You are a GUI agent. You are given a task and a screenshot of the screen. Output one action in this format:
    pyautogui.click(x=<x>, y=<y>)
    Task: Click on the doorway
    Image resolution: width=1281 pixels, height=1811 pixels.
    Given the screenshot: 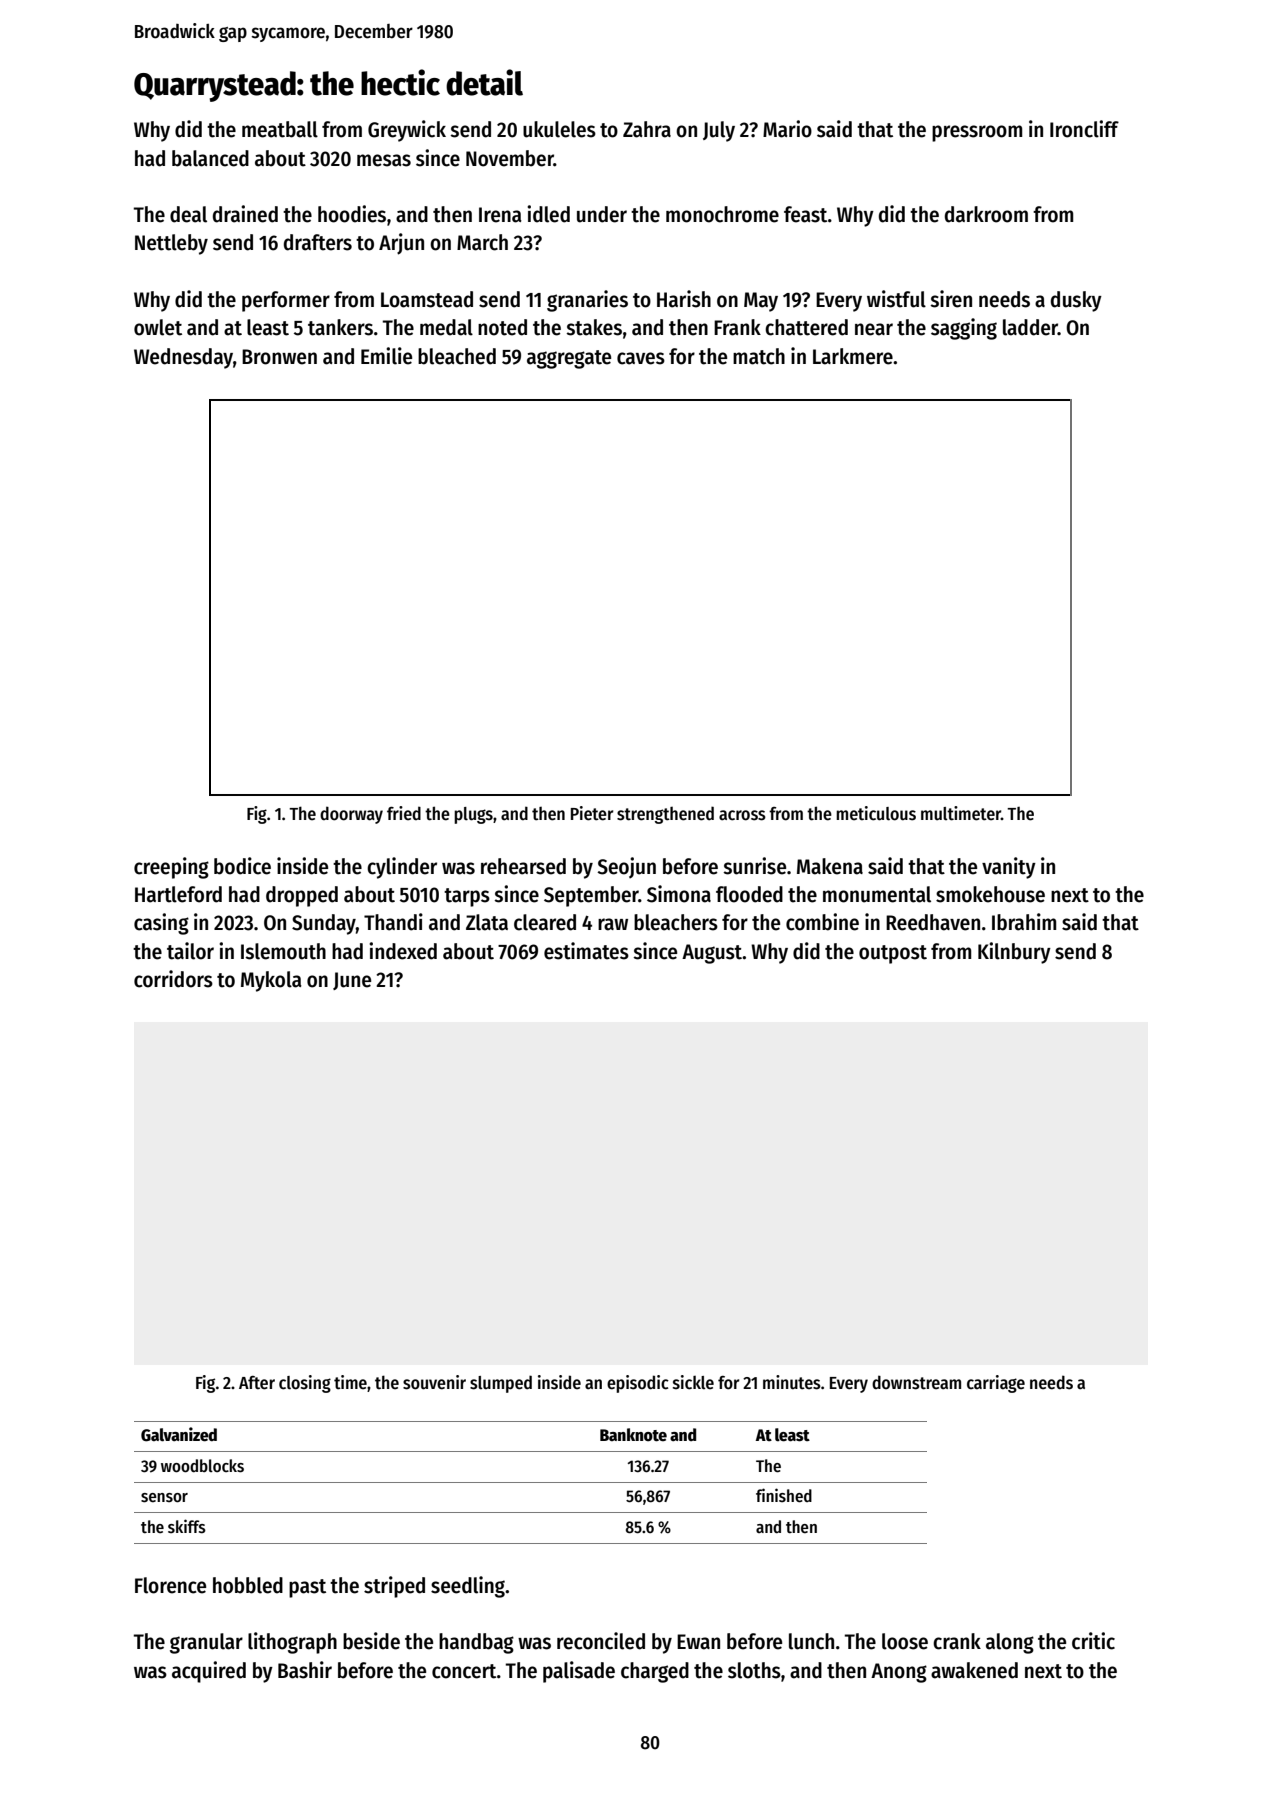 What is the action you would take?
    pyautogui.click(x=351, y=815)
